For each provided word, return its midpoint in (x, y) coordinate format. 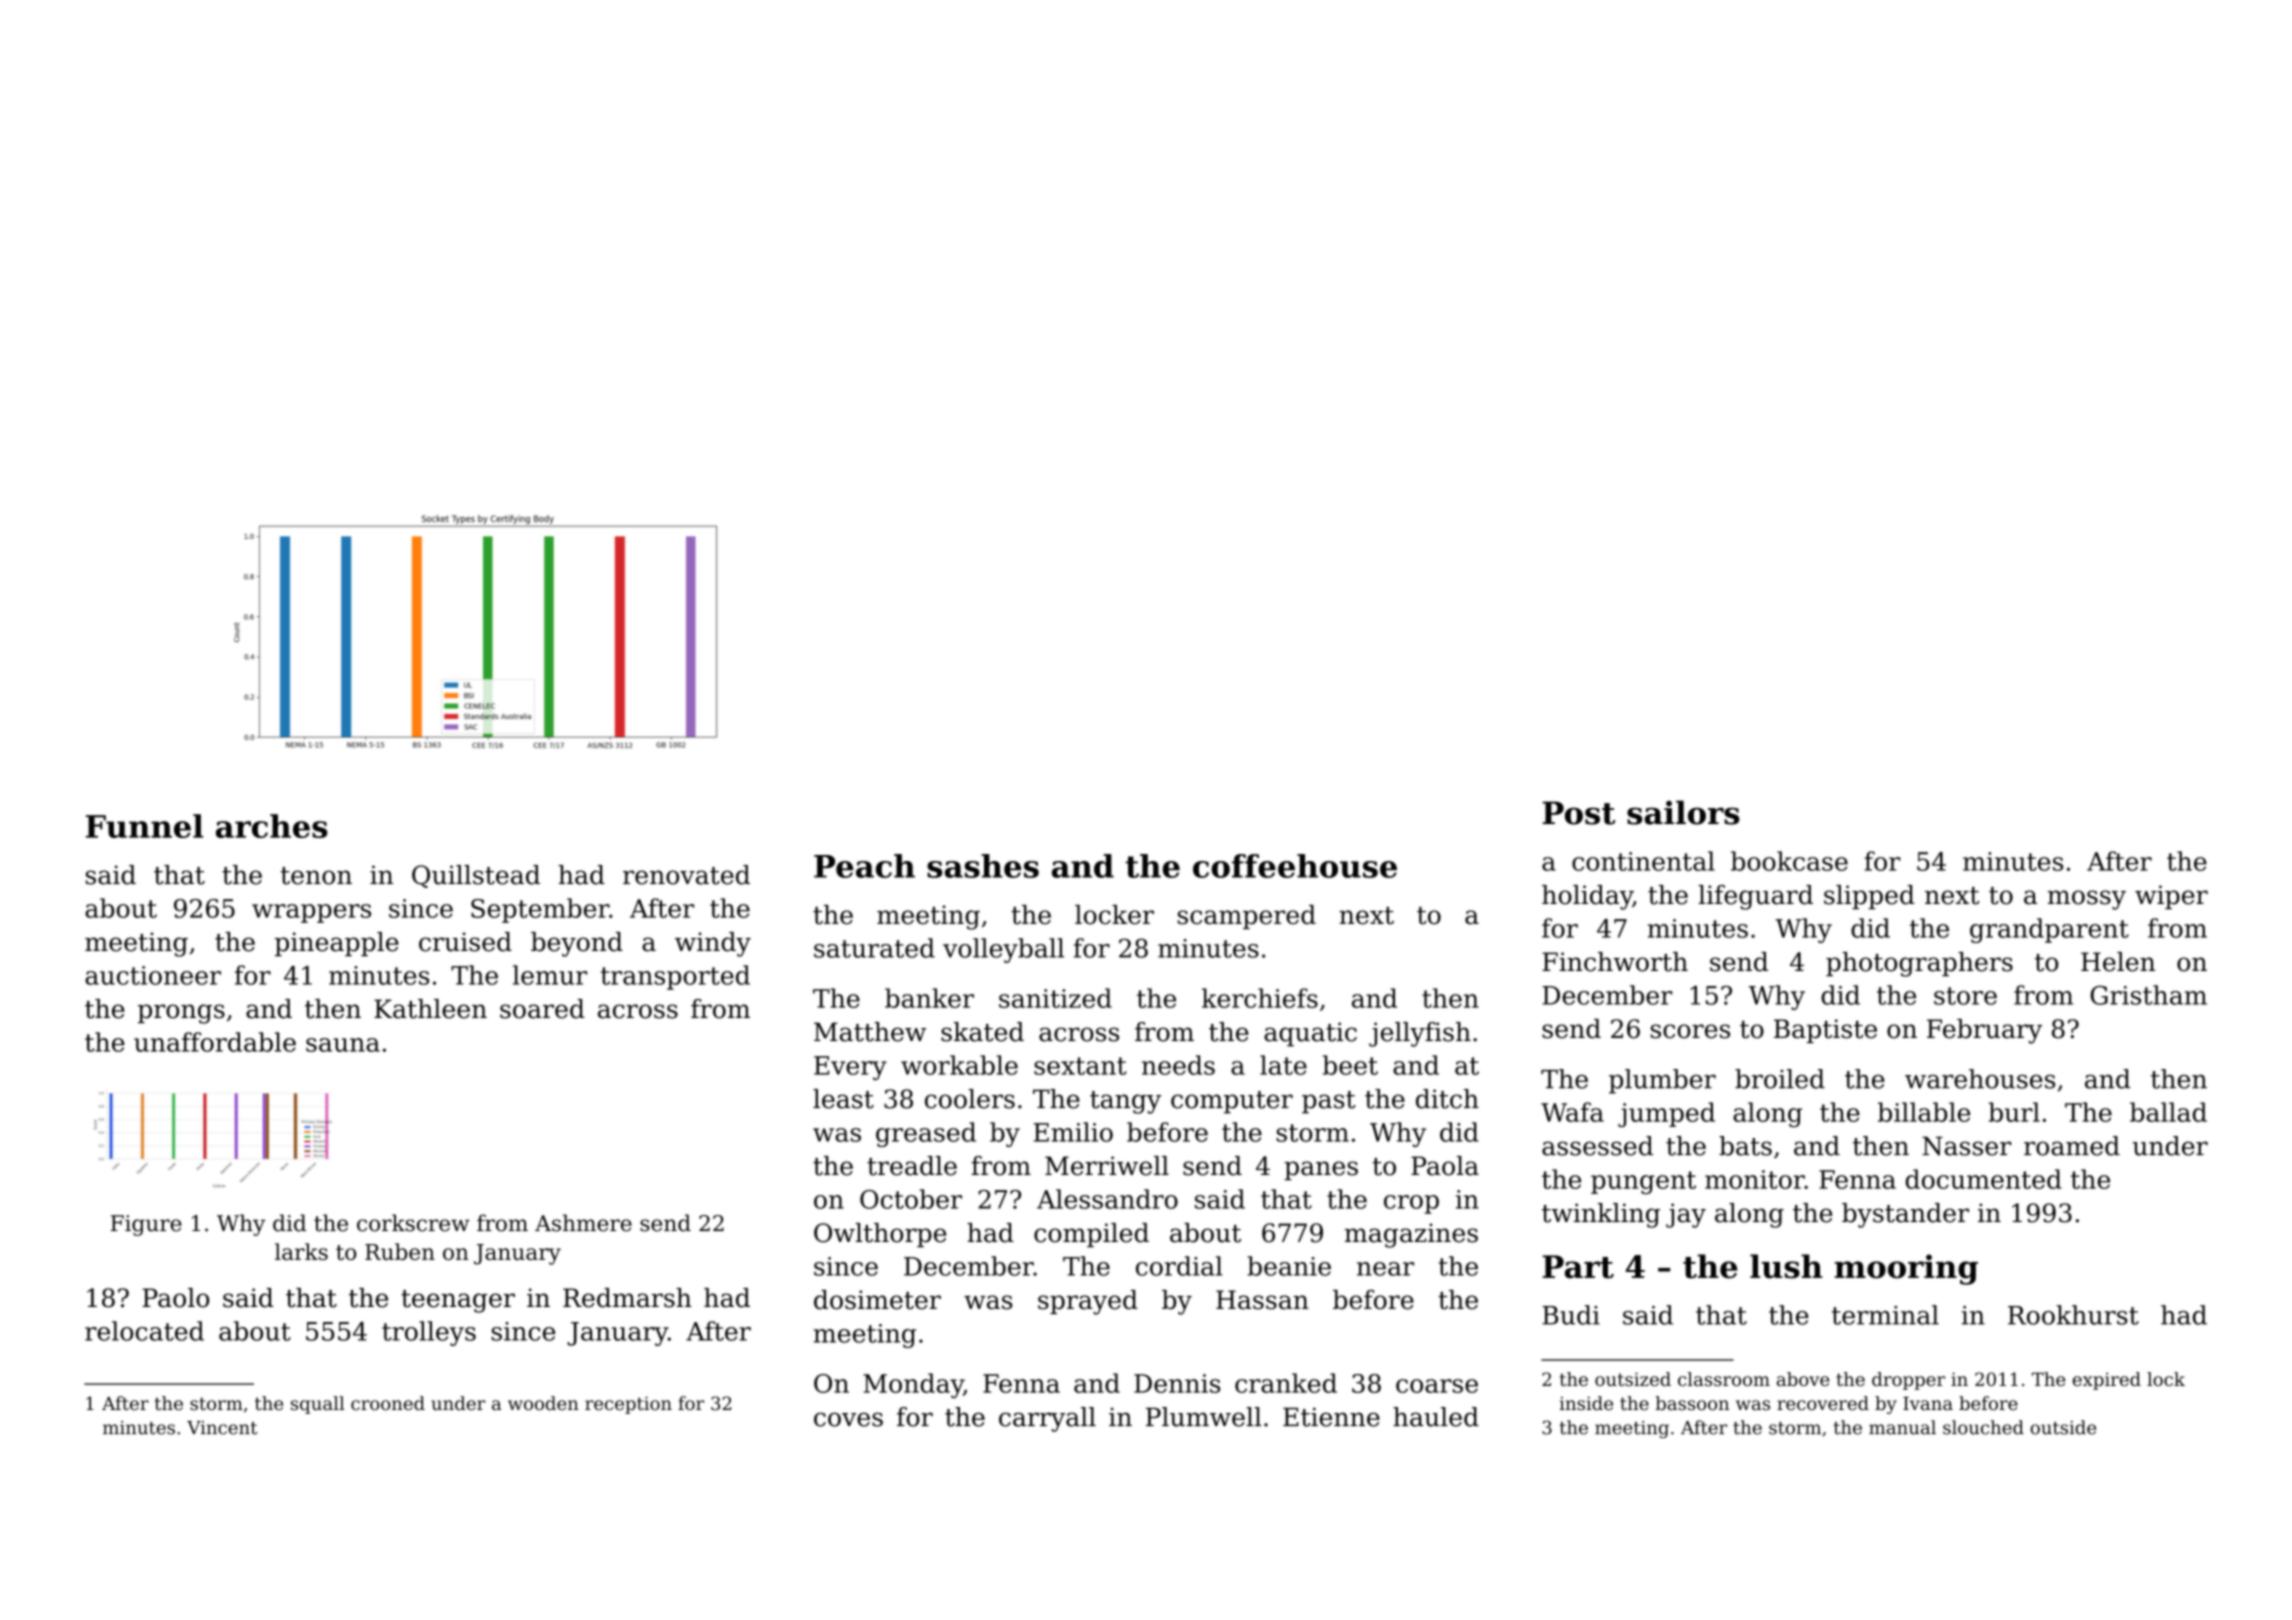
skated (982, 1032)
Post (1579, 813)
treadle (912, 1166)
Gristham (2148, 995)
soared (542, 1009)
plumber (1662, 1081)
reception (628, 1405)
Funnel (144, 826)
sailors (1683, 812)
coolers (970, 1099)
